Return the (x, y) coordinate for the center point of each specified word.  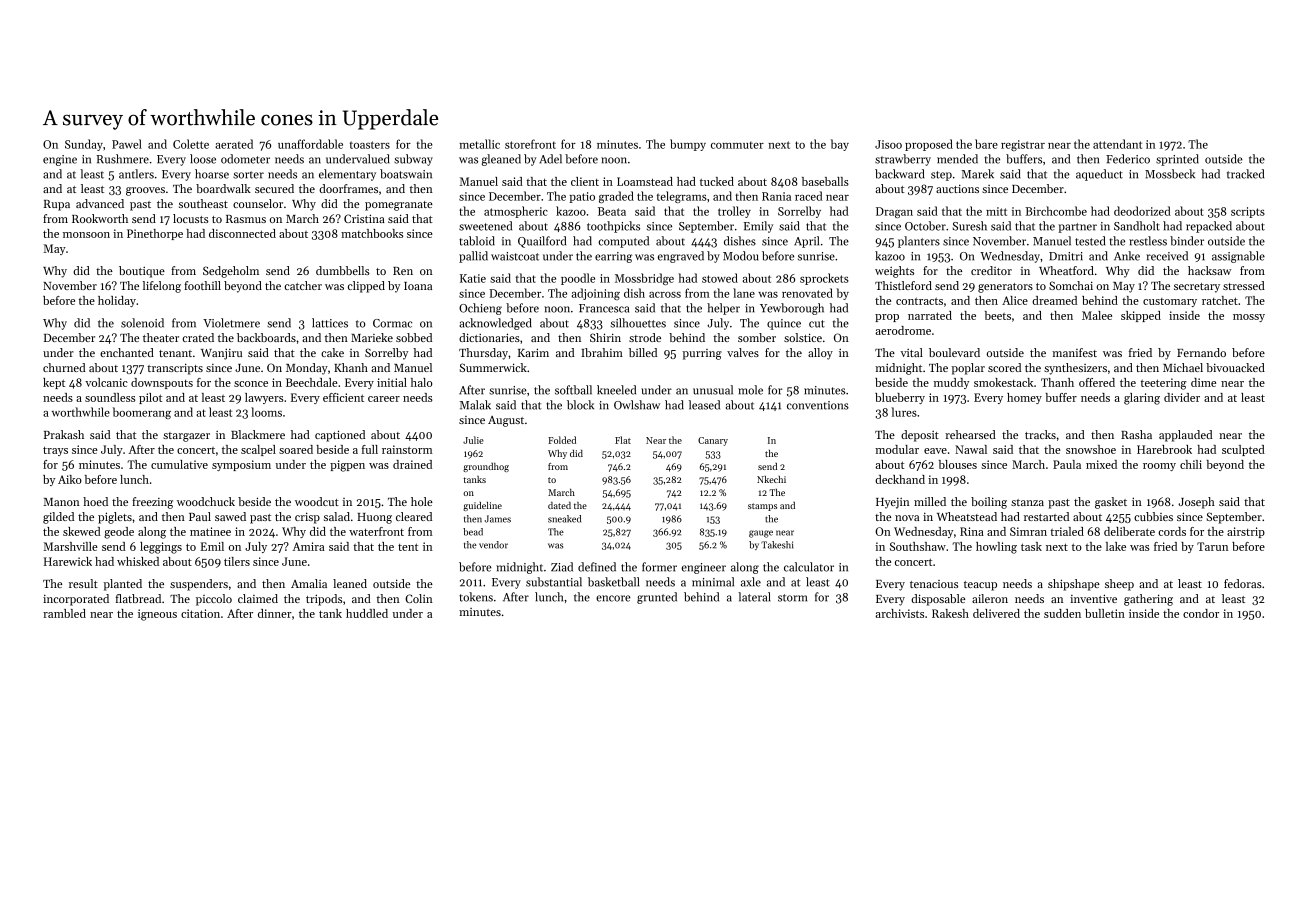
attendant (1117, 144)
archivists (899, 613)
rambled (64, 613)
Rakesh (950, 613)
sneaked (564, 519)
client (585, 181)
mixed (1101, 464)
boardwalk (223, 188)
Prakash (64, 434)
